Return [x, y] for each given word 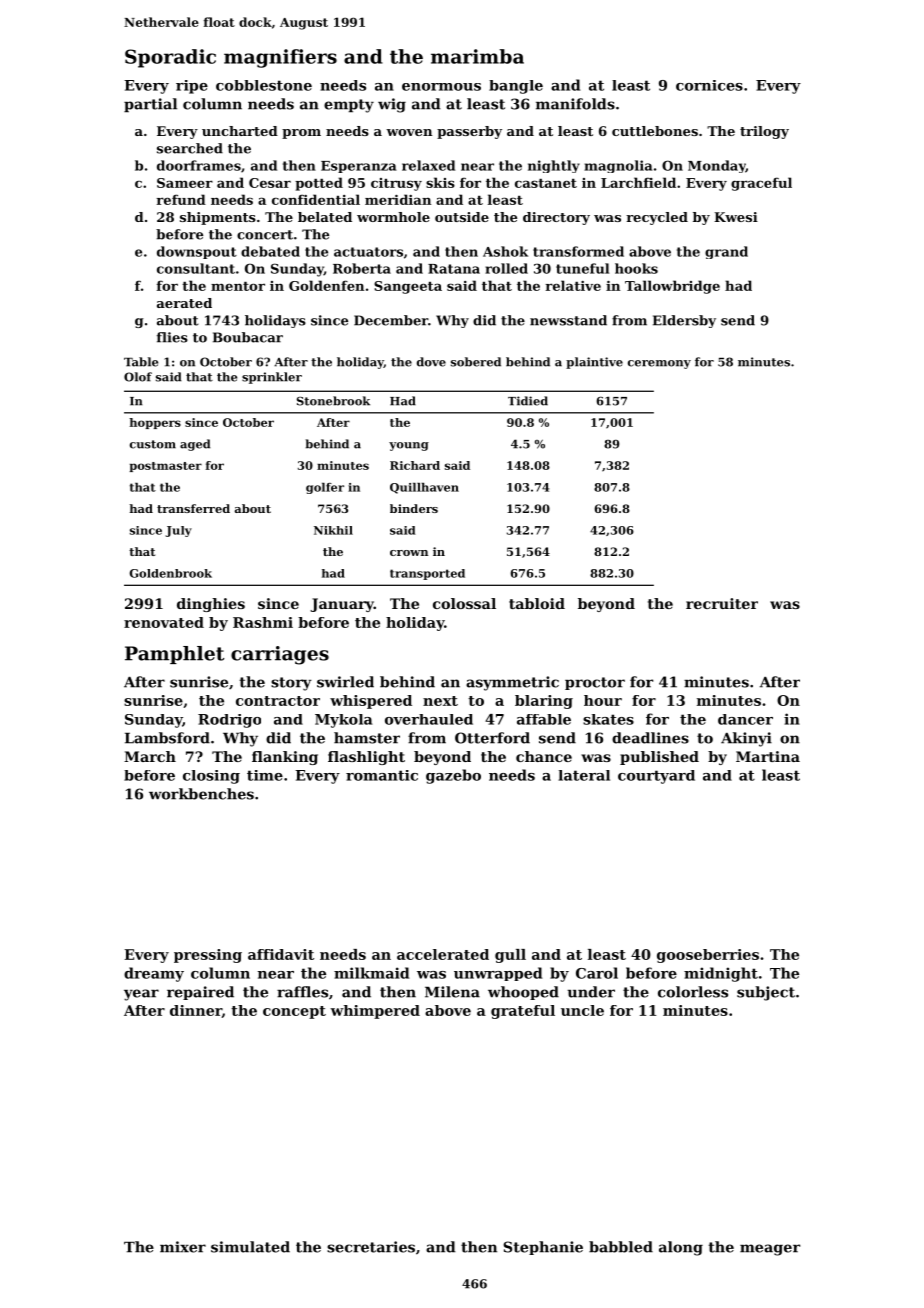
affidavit [281, 954]
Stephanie [543, 1248]
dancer [745, 719]
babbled [621, 1247]
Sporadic [170, 58]
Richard [415, 465]
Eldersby [684, 321]
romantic [382, 775]
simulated [250, 1247]
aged [195, 445]
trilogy [764, 132]
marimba [477, 56]
